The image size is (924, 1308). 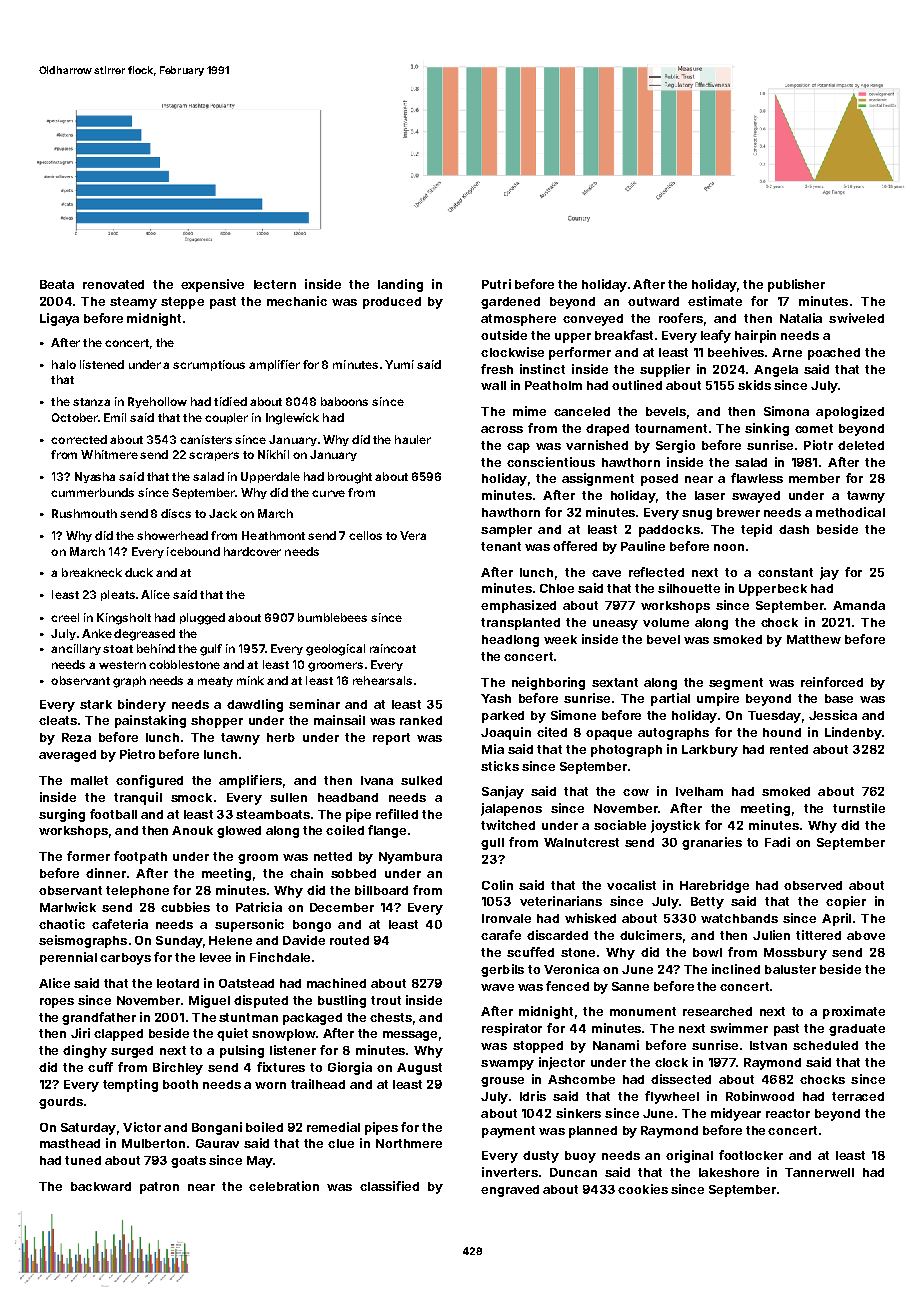 What do you see at coordinates (62, 815) in the image?
I see `surging` at bounding box center [62, 815].
